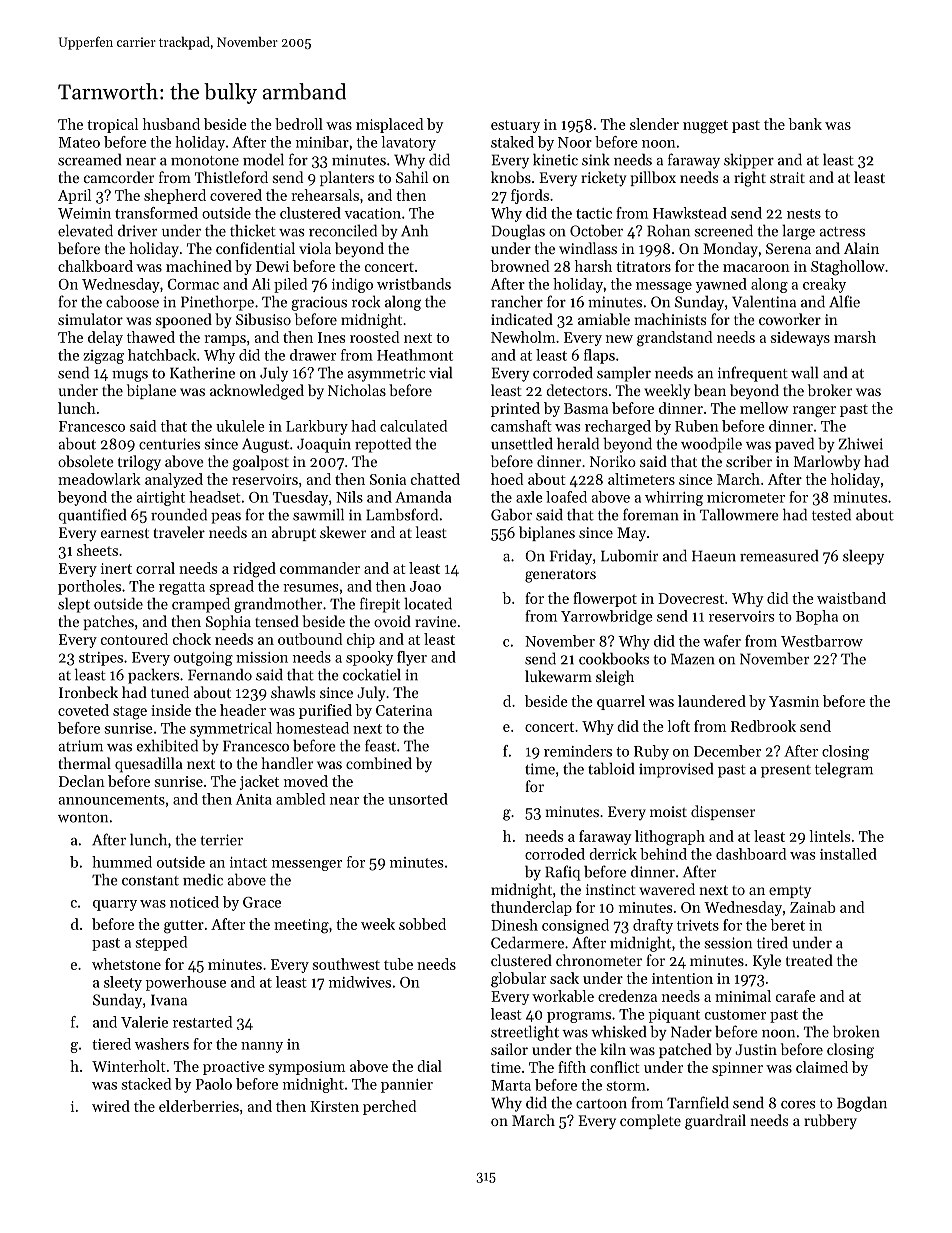  What do you see at coordinates (334, 1106) in the image?
I see `Kirsten` at bounding box center [334, 1106].
